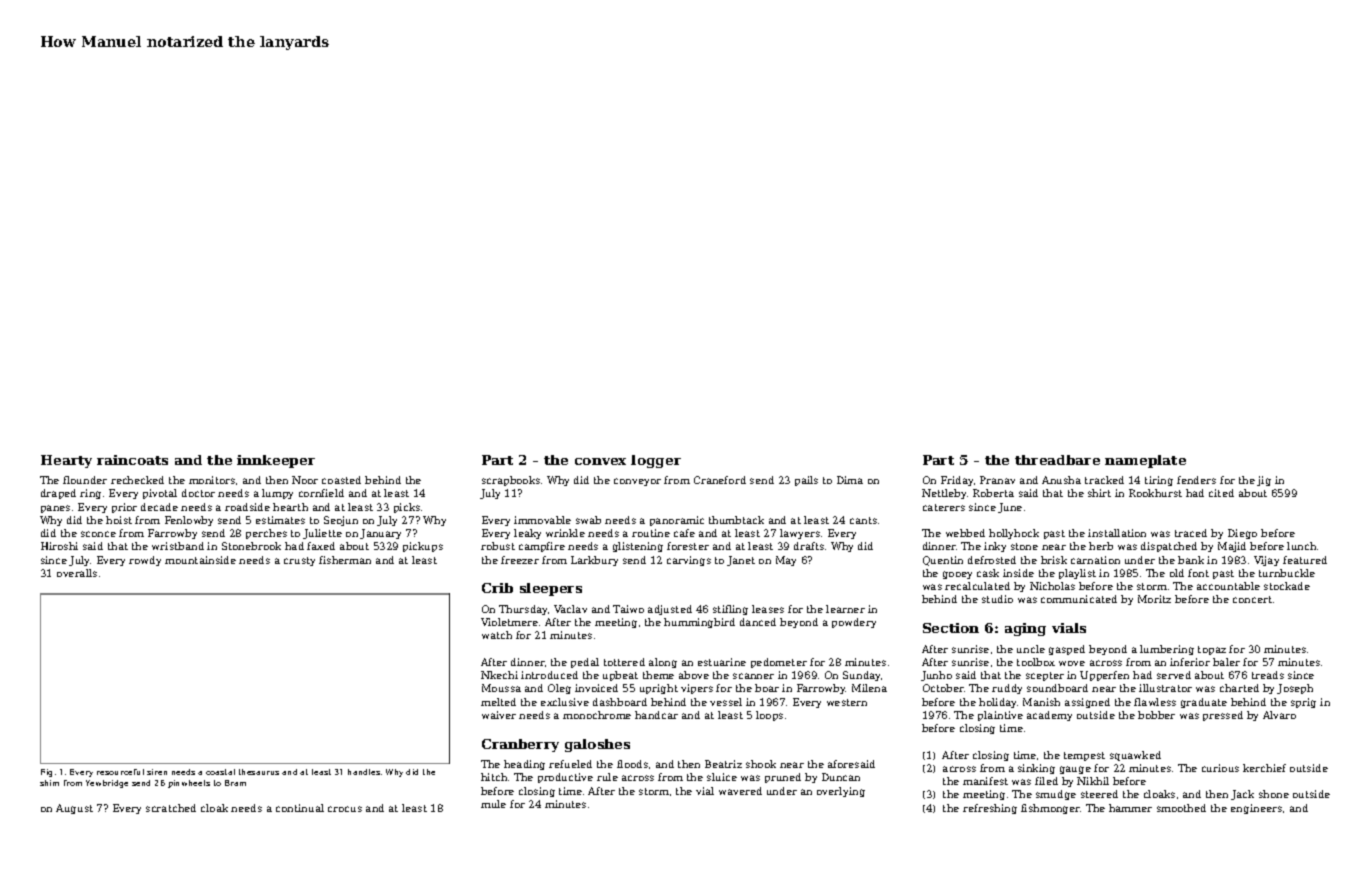 This page has height=887, width=1372. Describe the element at coordinates (497, 588) in the page. I see `Crib` at that location.
